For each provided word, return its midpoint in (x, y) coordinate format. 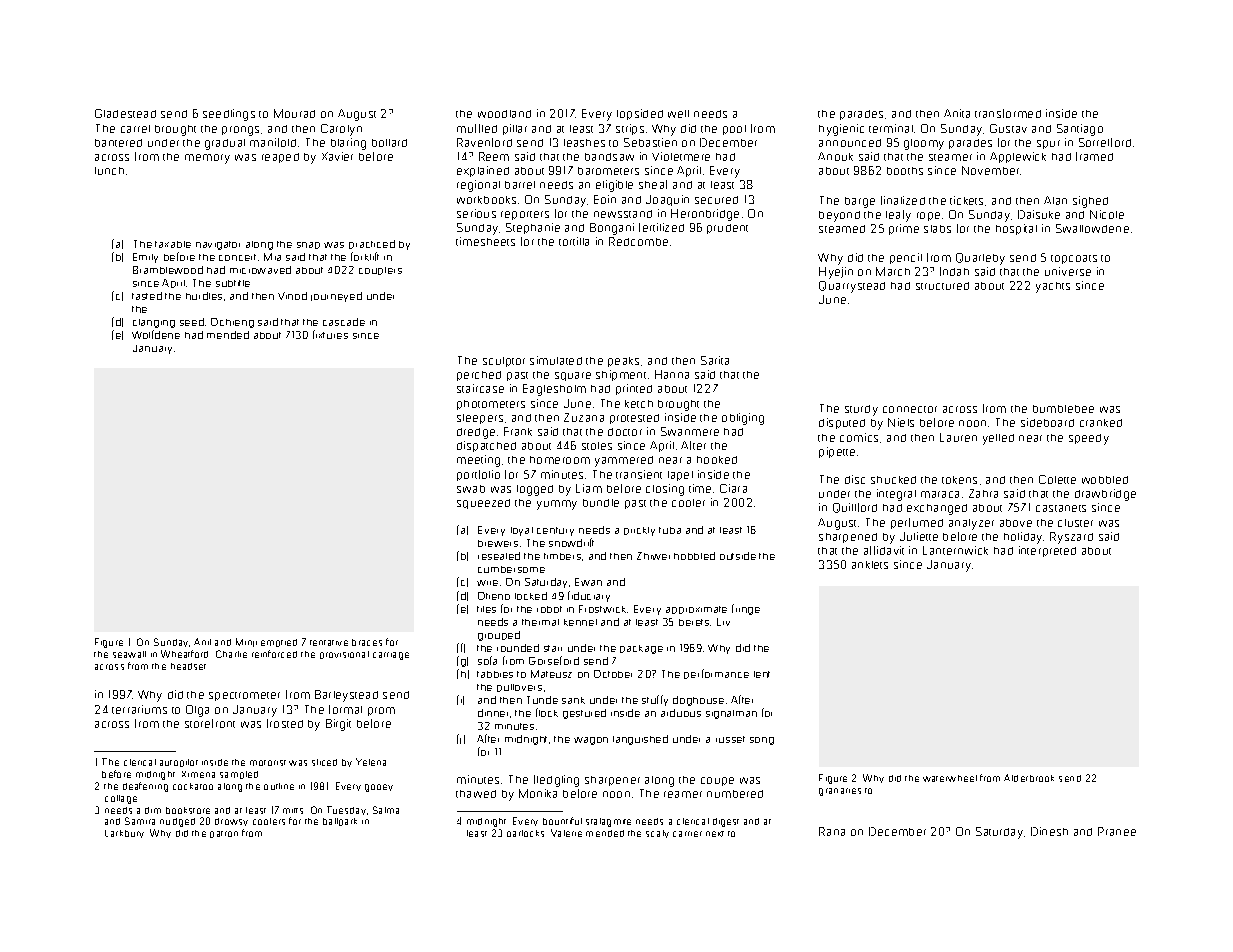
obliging (743, 419)
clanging (154, 323)
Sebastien (650, 142)
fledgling (556, 781)
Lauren (958, 437)
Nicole (1107, 214)
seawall (129, 654)
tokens (959, 480)
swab (471, 489)
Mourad (294, 113)
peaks (623, 362)
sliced (324, 762)
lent (762, 674)
